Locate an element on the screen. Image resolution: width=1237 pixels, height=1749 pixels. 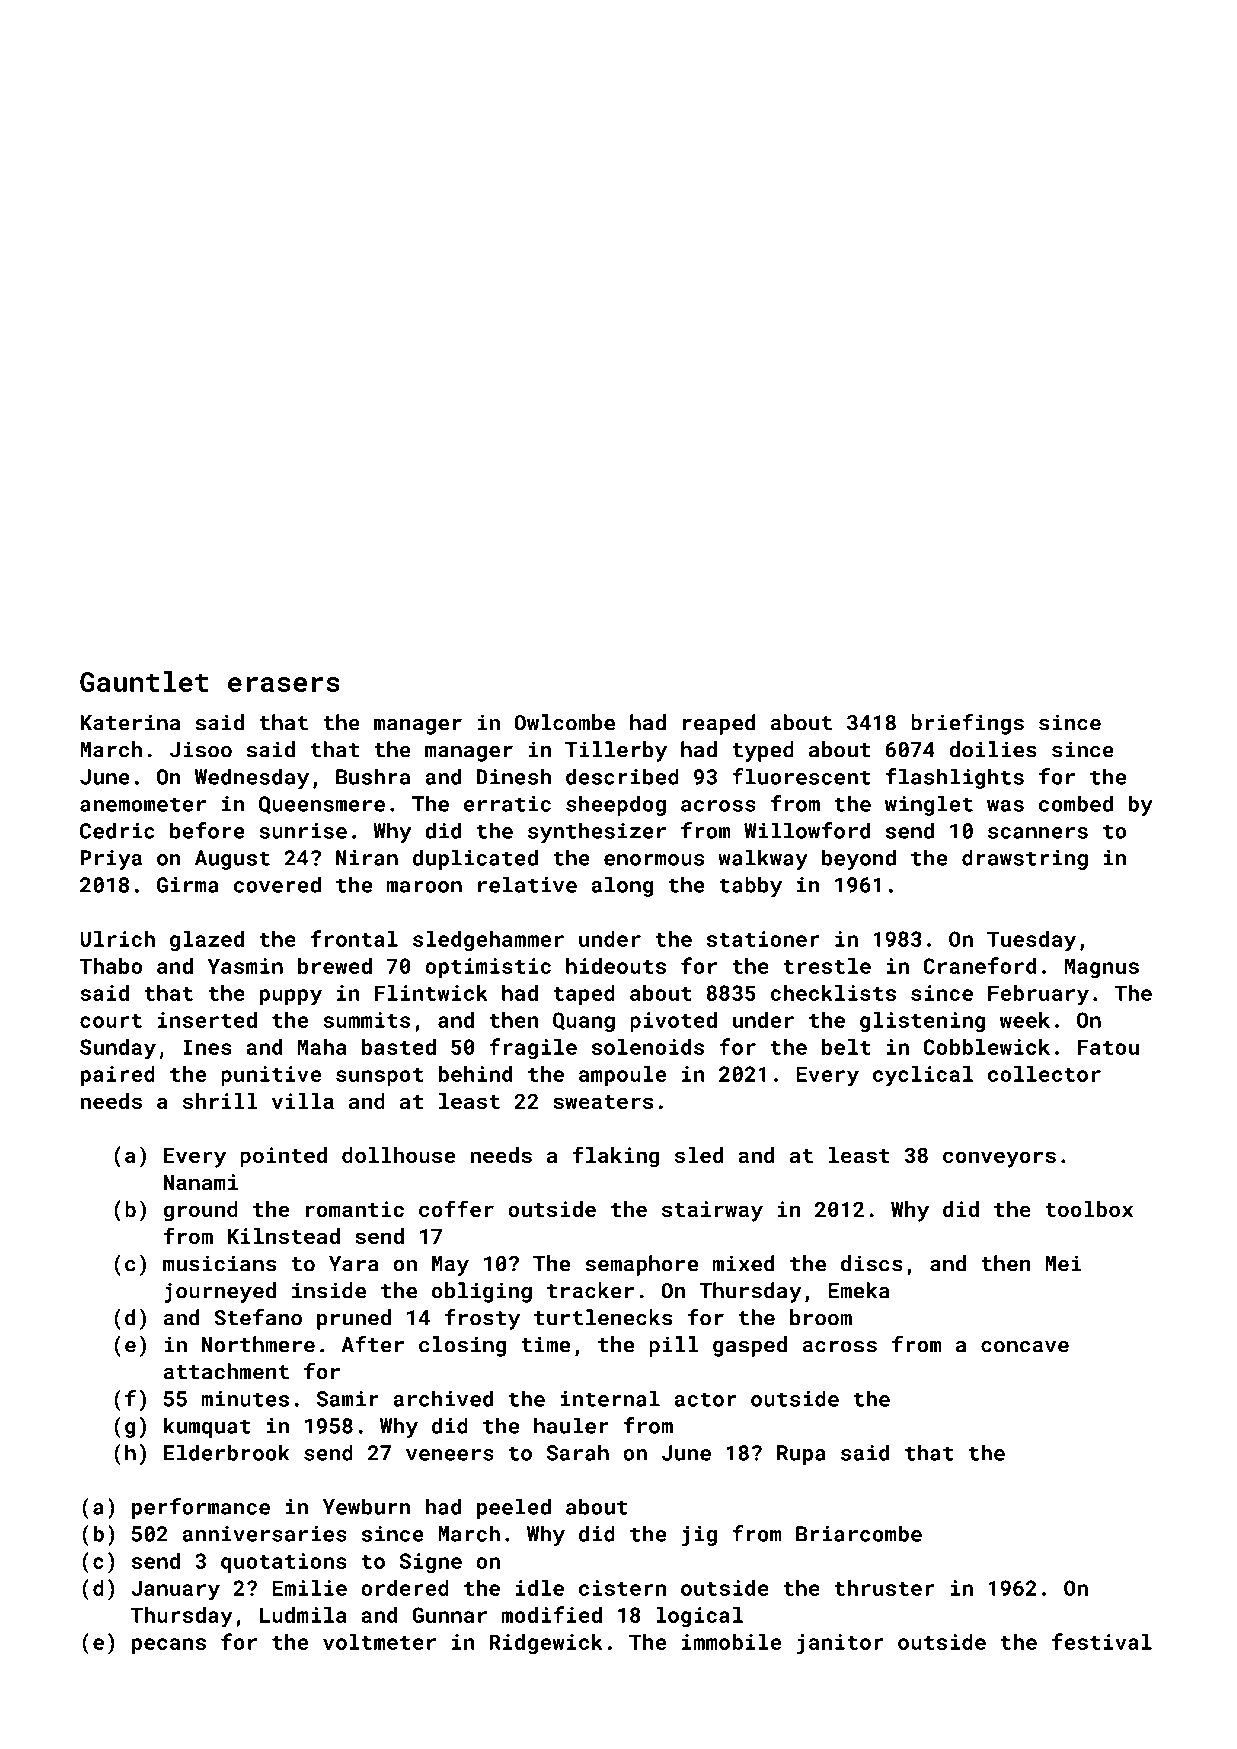
Ridgewick is located at coordinates (546, 1644).
